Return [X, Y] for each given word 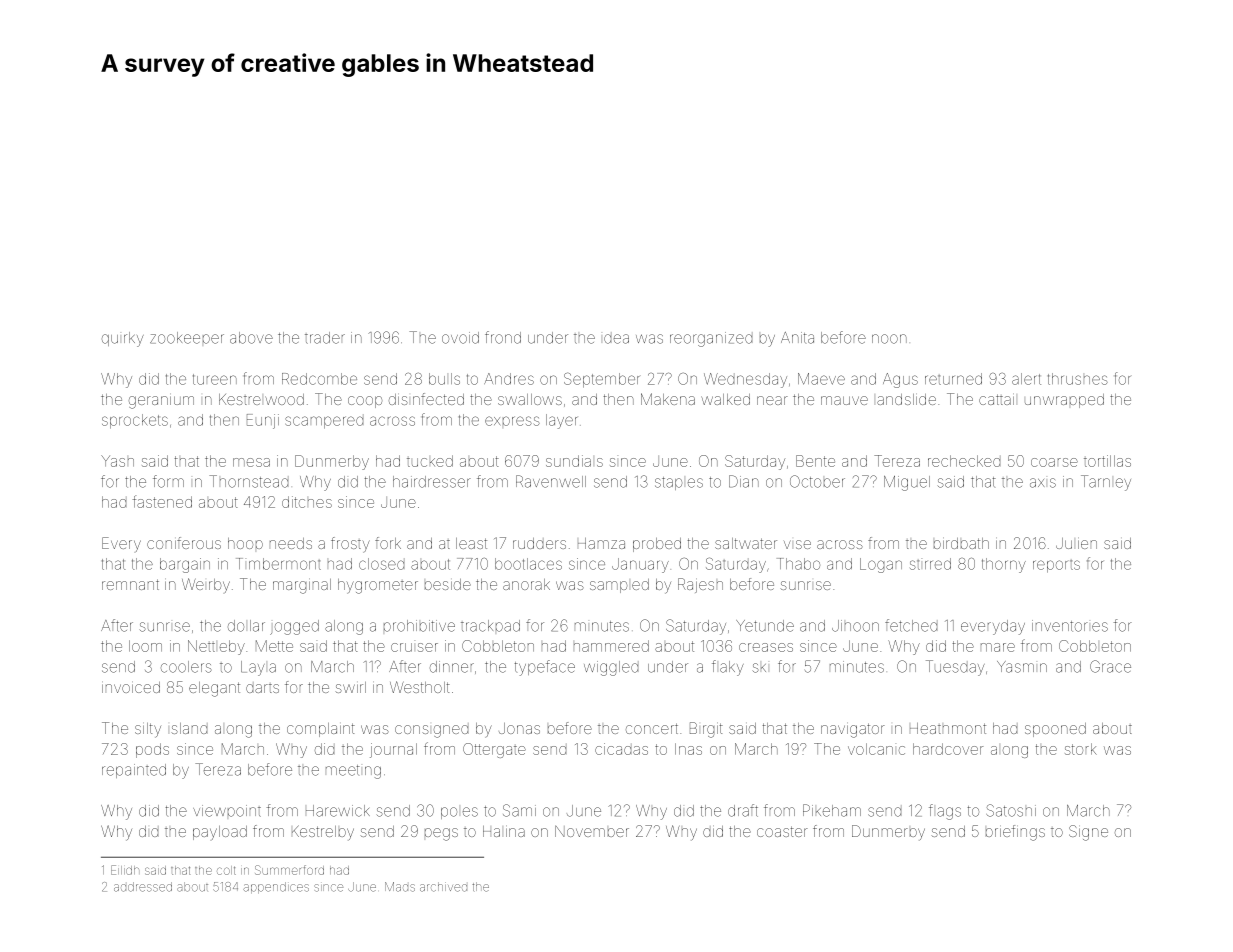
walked [725, 399]
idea [616, 339]
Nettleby [216, 647]
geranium [161, 402]
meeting [353, 772]
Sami [519, 810]
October [817, 481]
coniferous [184, 543]
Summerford [289, 870]
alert [1026, 379]
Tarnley [1106, 483]
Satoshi [1011, 810]
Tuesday [955, 668]
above [251, 338]
